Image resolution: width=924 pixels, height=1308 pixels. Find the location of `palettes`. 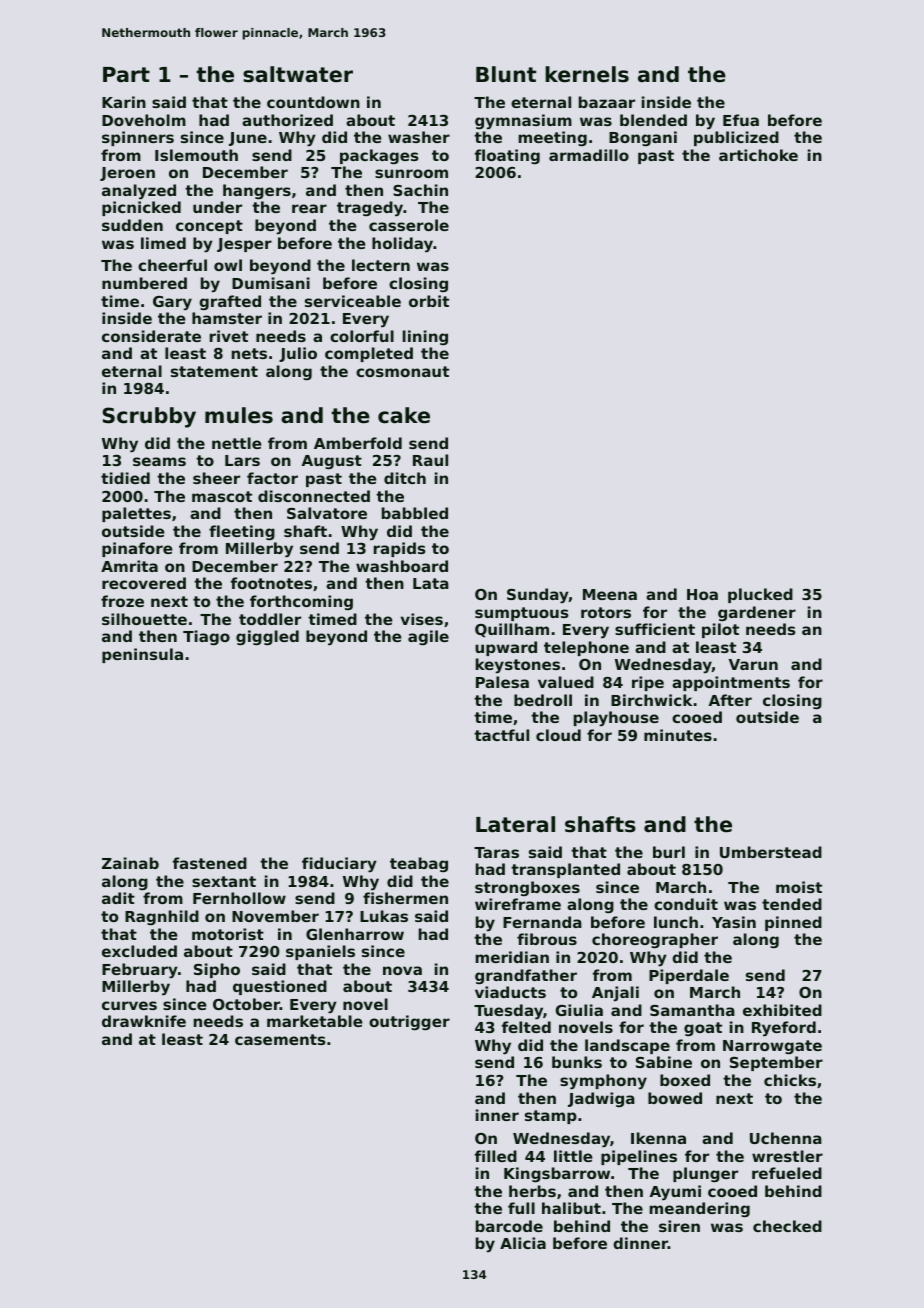

palettes is located at coordinates (136, 514).
